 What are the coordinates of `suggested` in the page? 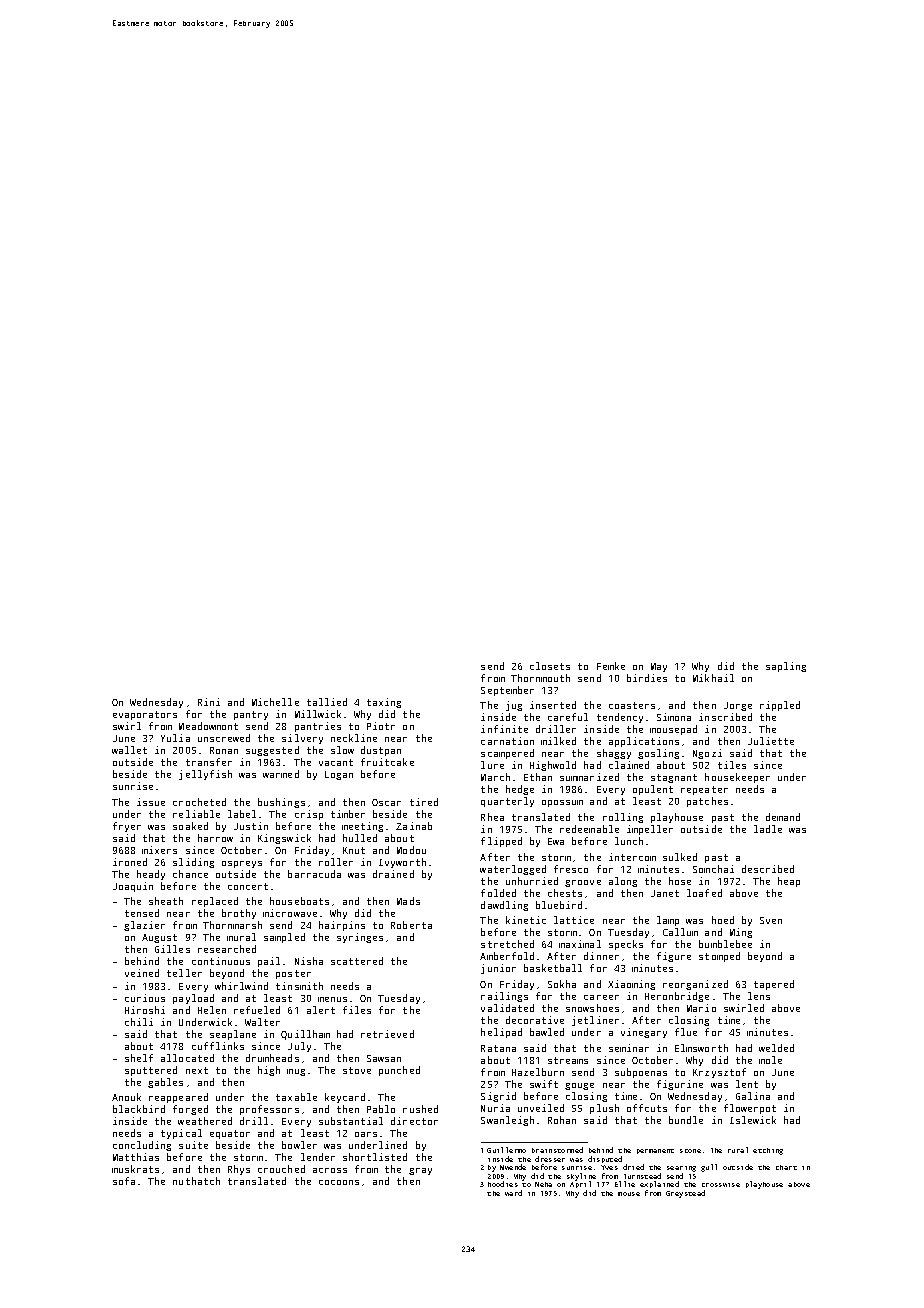 It's located at (272, 751).
